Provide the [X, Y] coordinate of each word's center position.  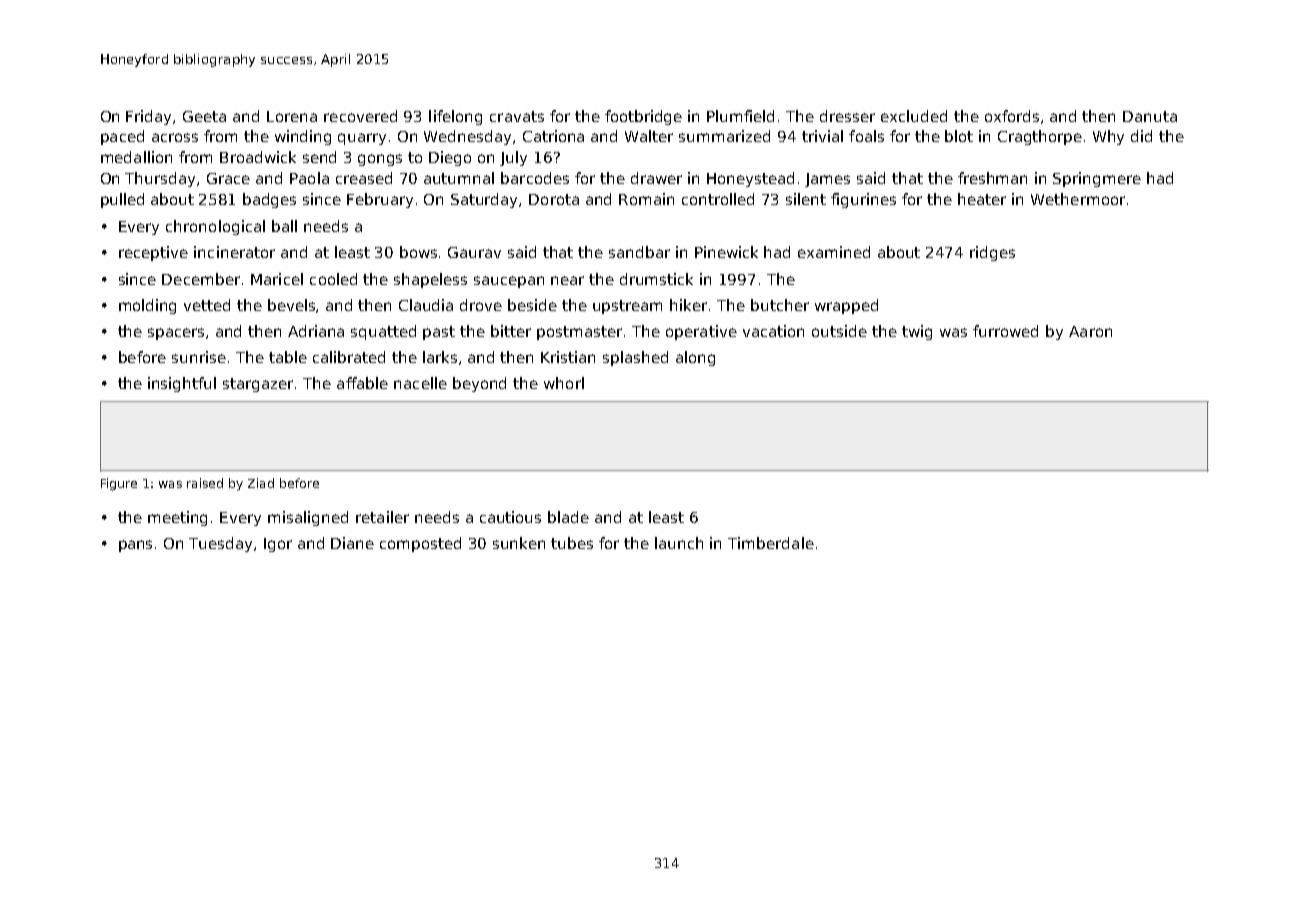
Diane [352, 543]
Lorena [292, 116]
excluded [914, 116]
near [567, 280]
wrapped [846, 306]
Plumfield [740, 116]
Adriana [316, 331]
